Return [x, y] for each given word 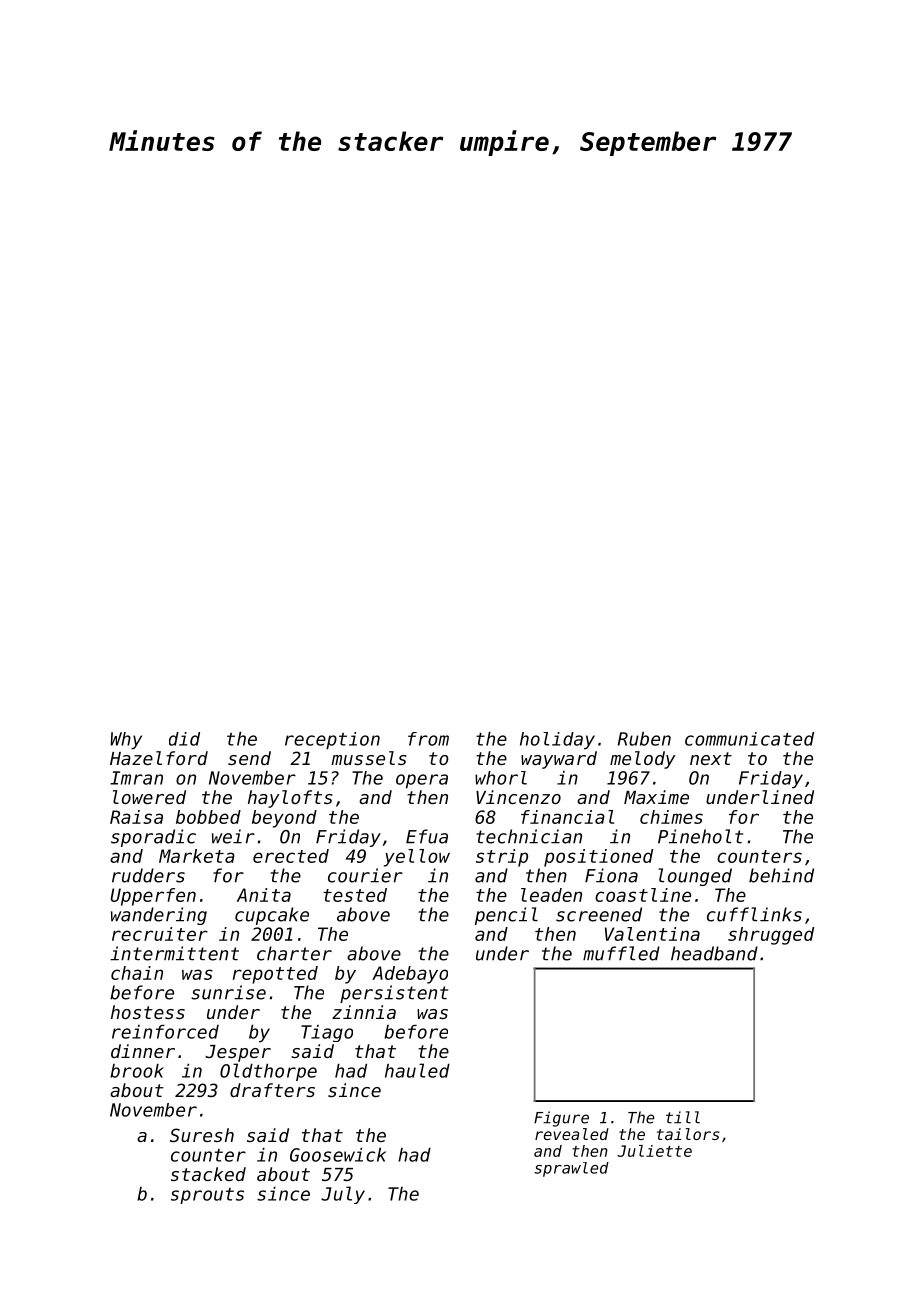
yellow [417, 858]
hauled [417, 1070]
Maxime [656, 797]
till [683, 1117]
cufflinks [754, 914]
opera [422, 781]
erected [291, 856]
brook [137, 1071]
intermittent [174, 953]
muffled [621, 953]
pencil [506, 916]
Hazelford [159, 758]
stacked [208, 1174]
